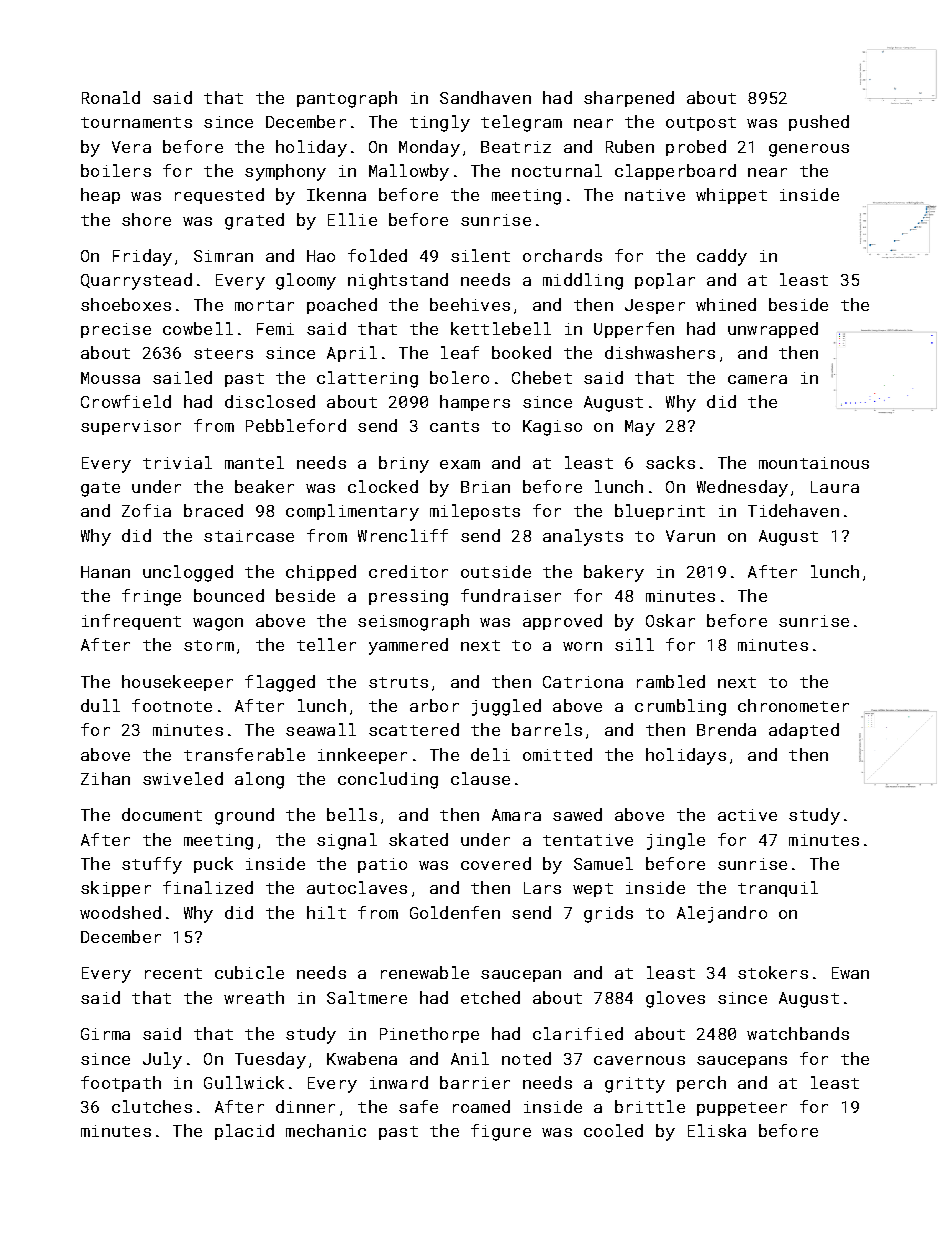 The height and width of the screenshot is (1233, 952). Describe the element at coordinates (254, 462) in the screenshot. I see `mantel` at that location.
